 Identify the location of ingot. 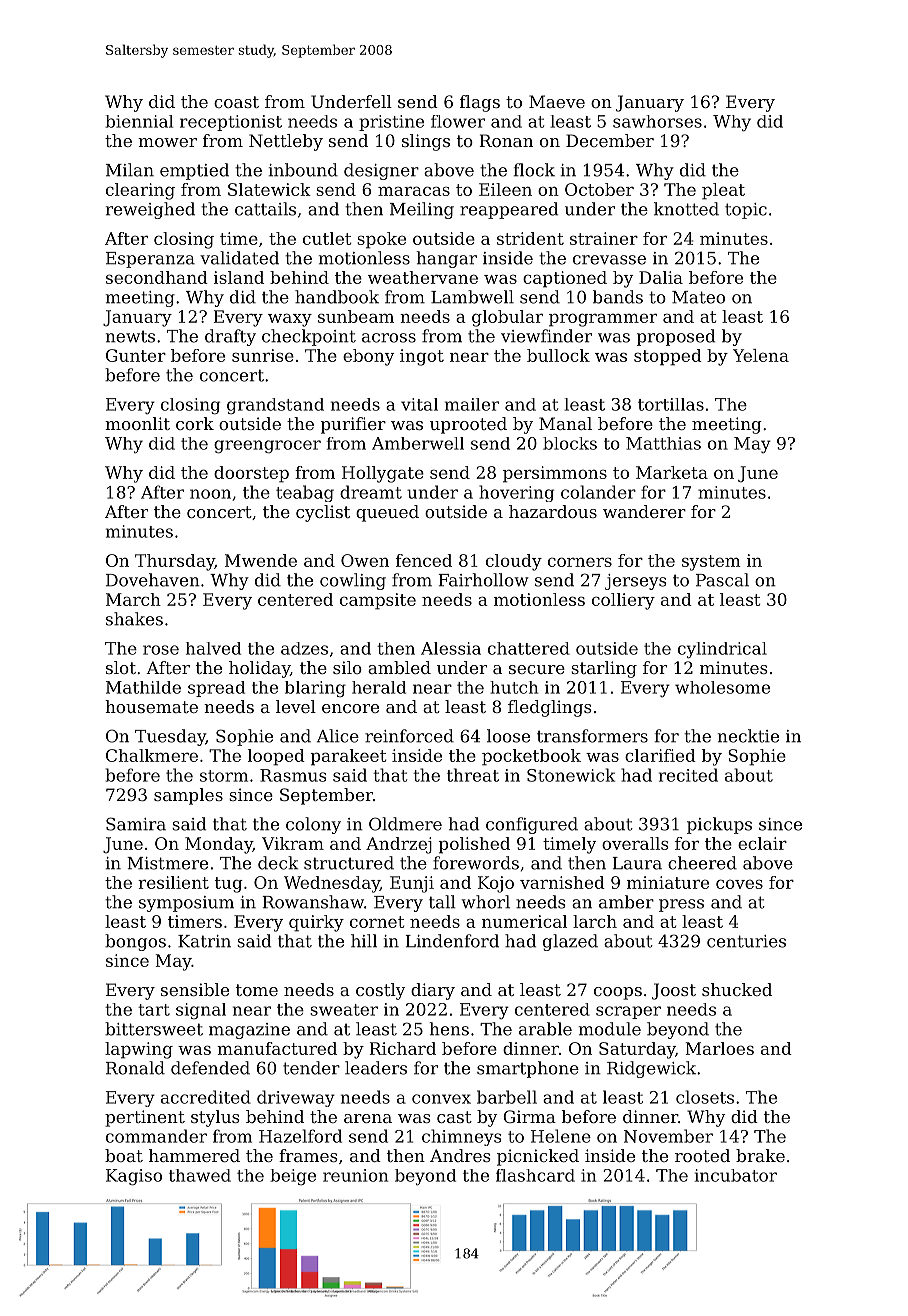
(422, 357).
